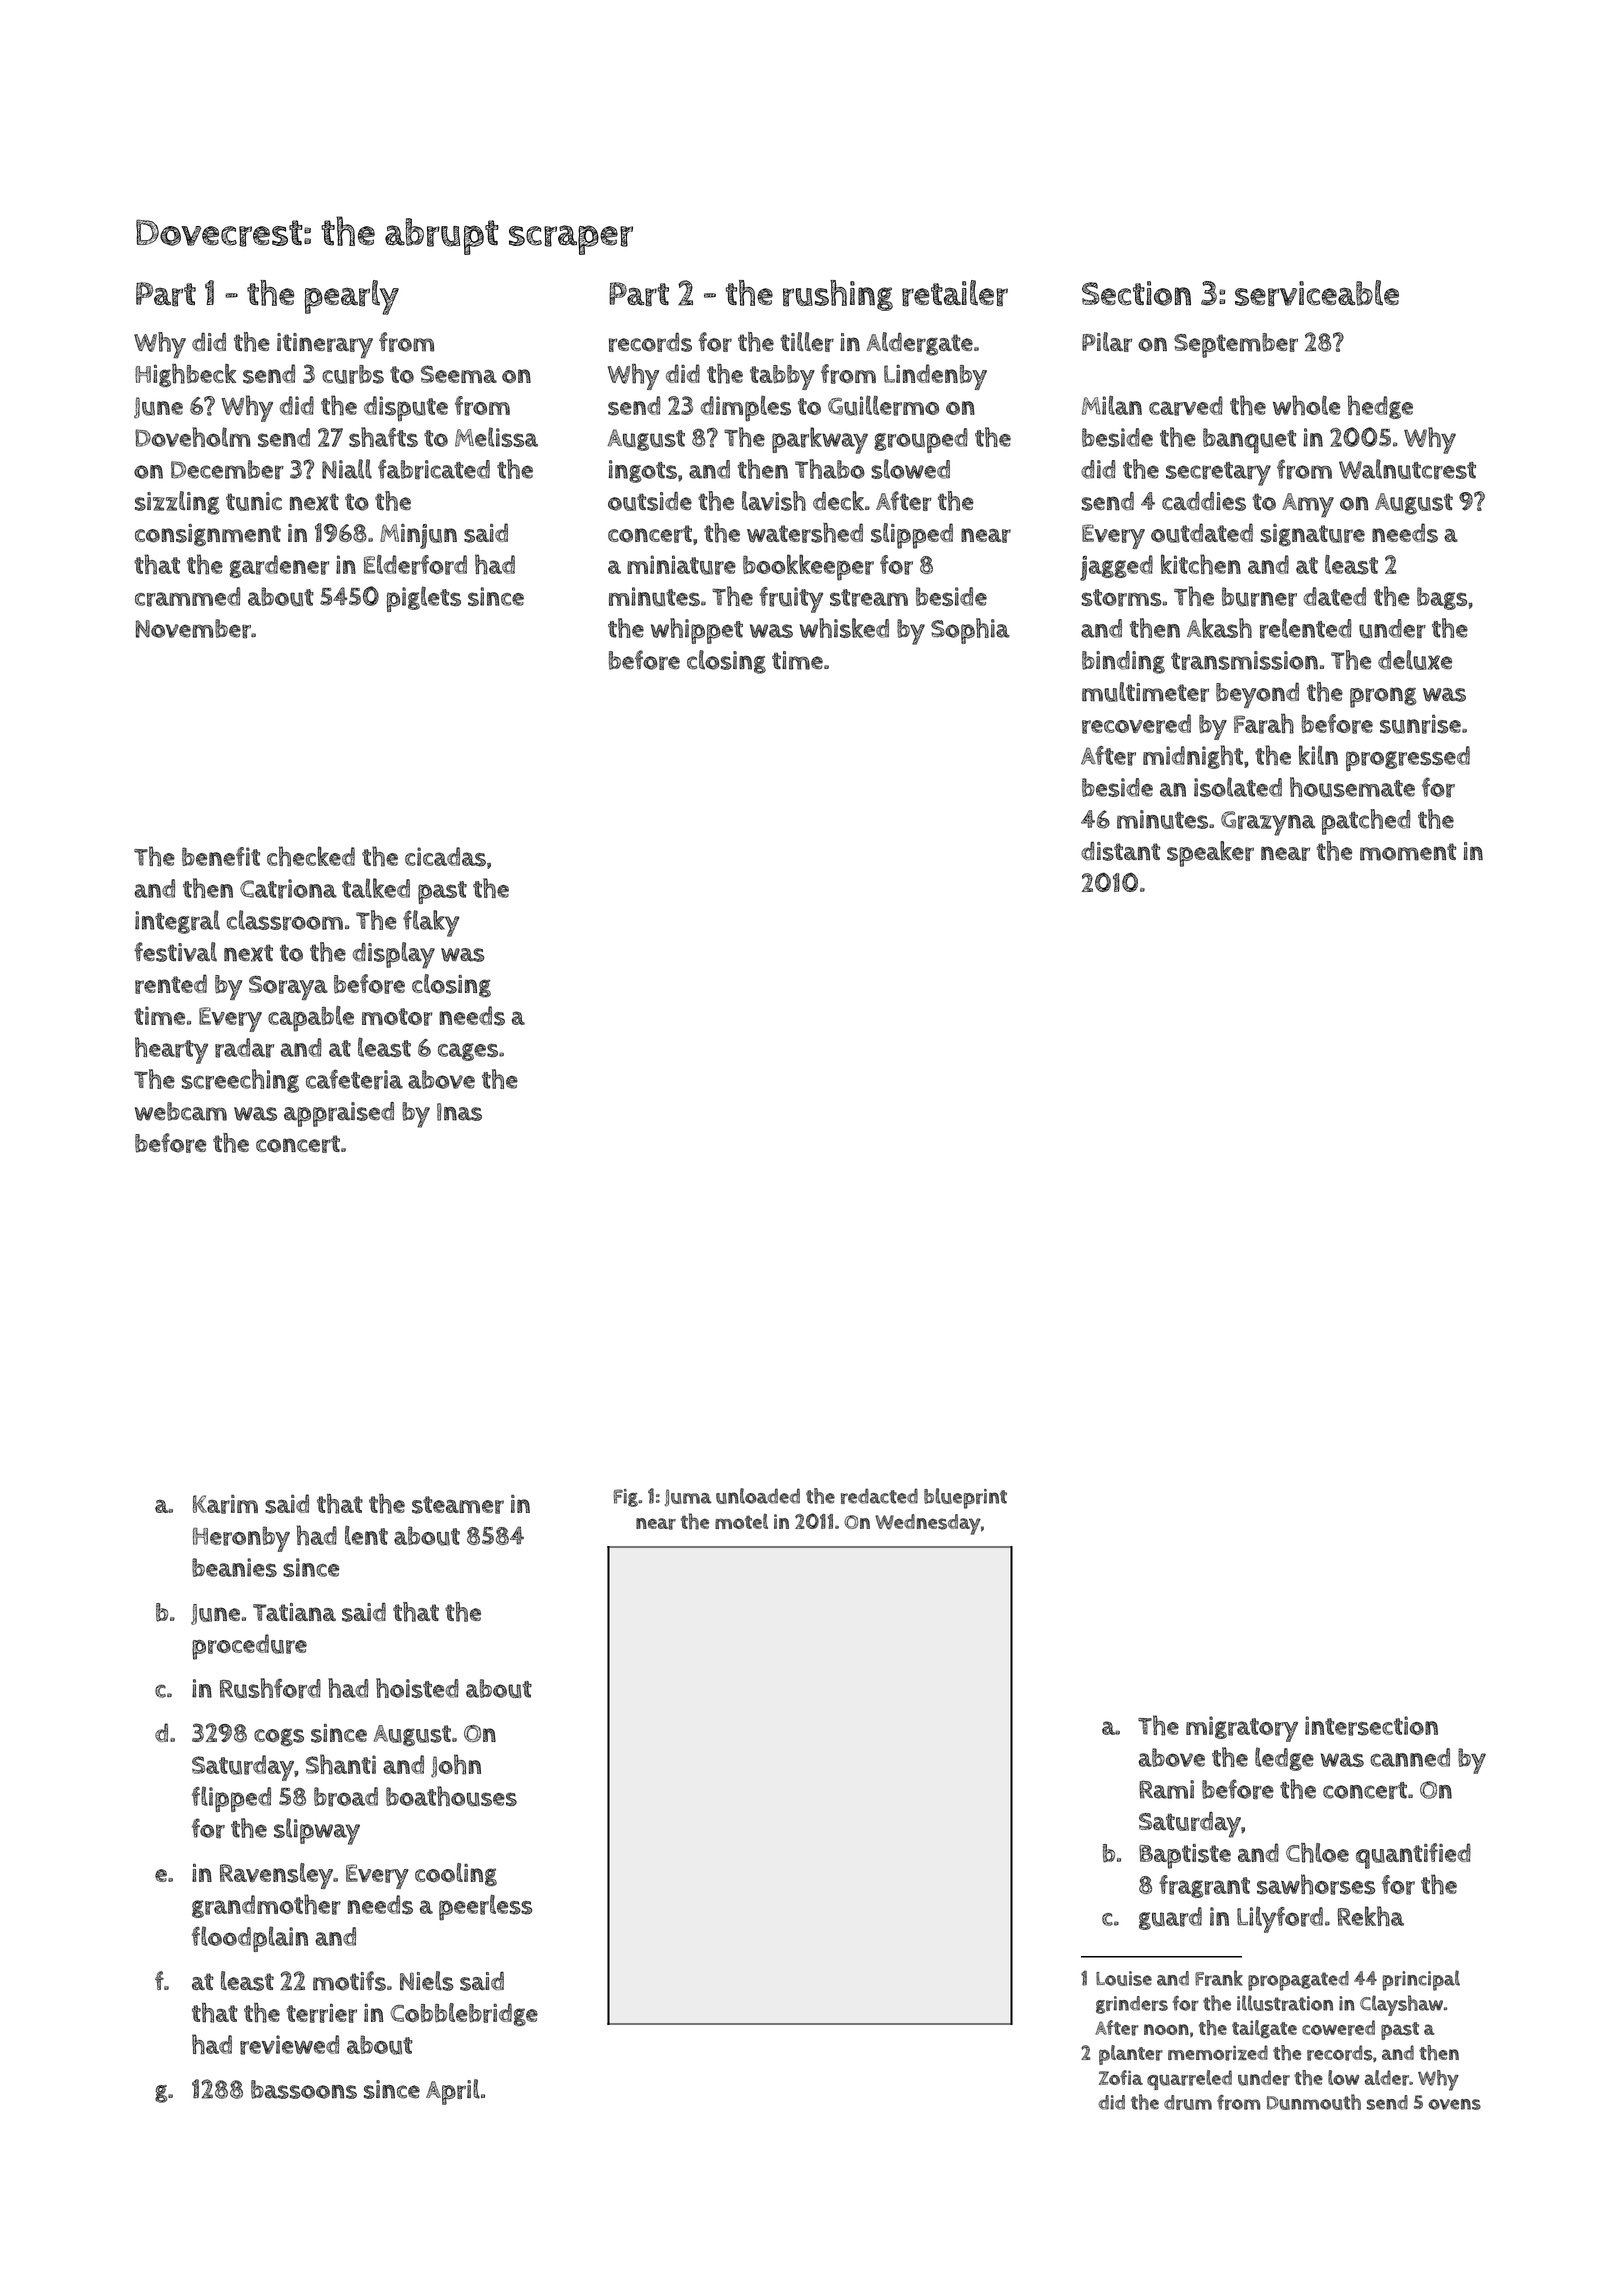 The width and height of the screenshot is (1620, 2292). I want to click on April, so click(453, 2092).
